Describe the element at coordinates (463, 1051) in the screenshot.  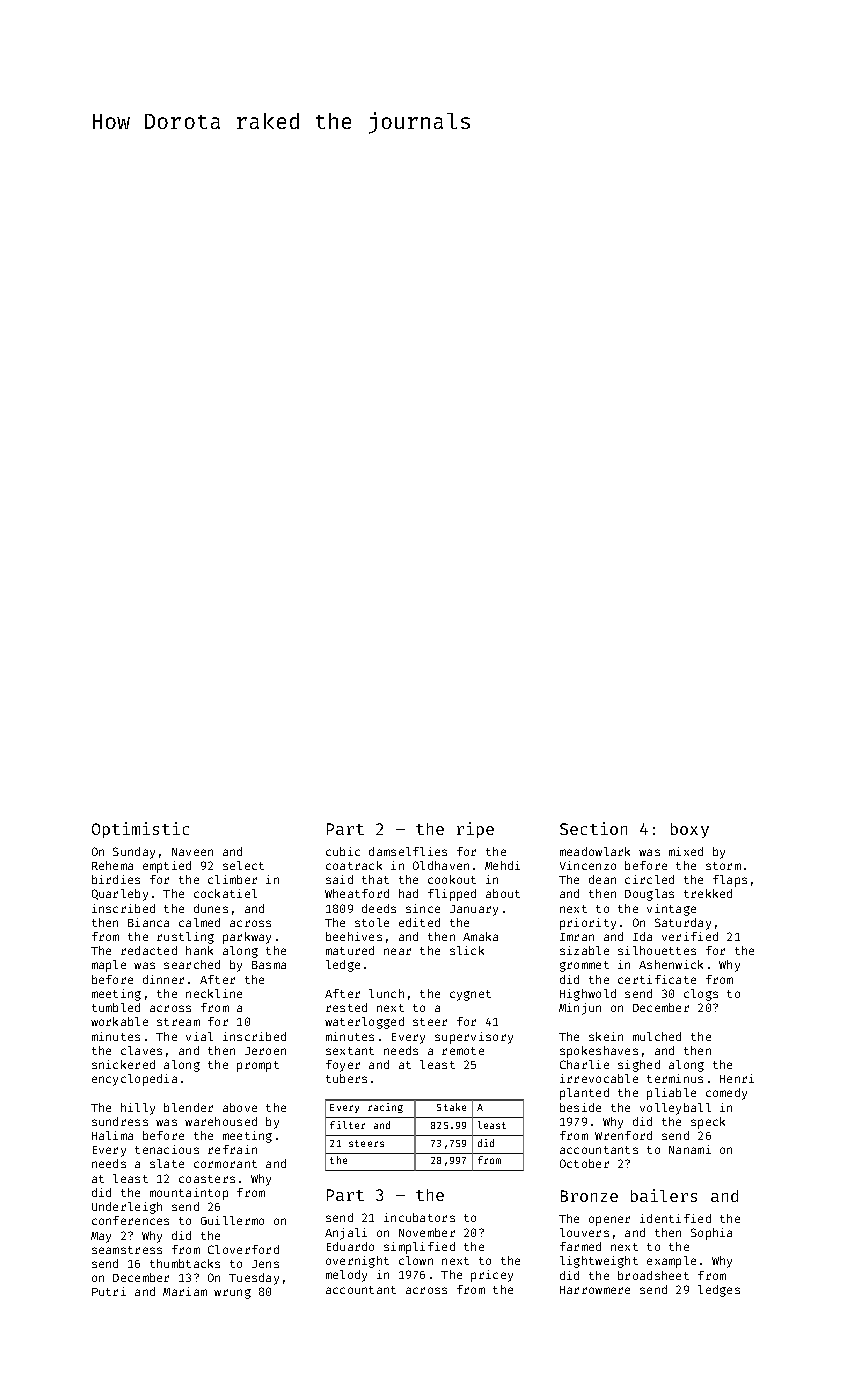
I see `remote` at that location.
